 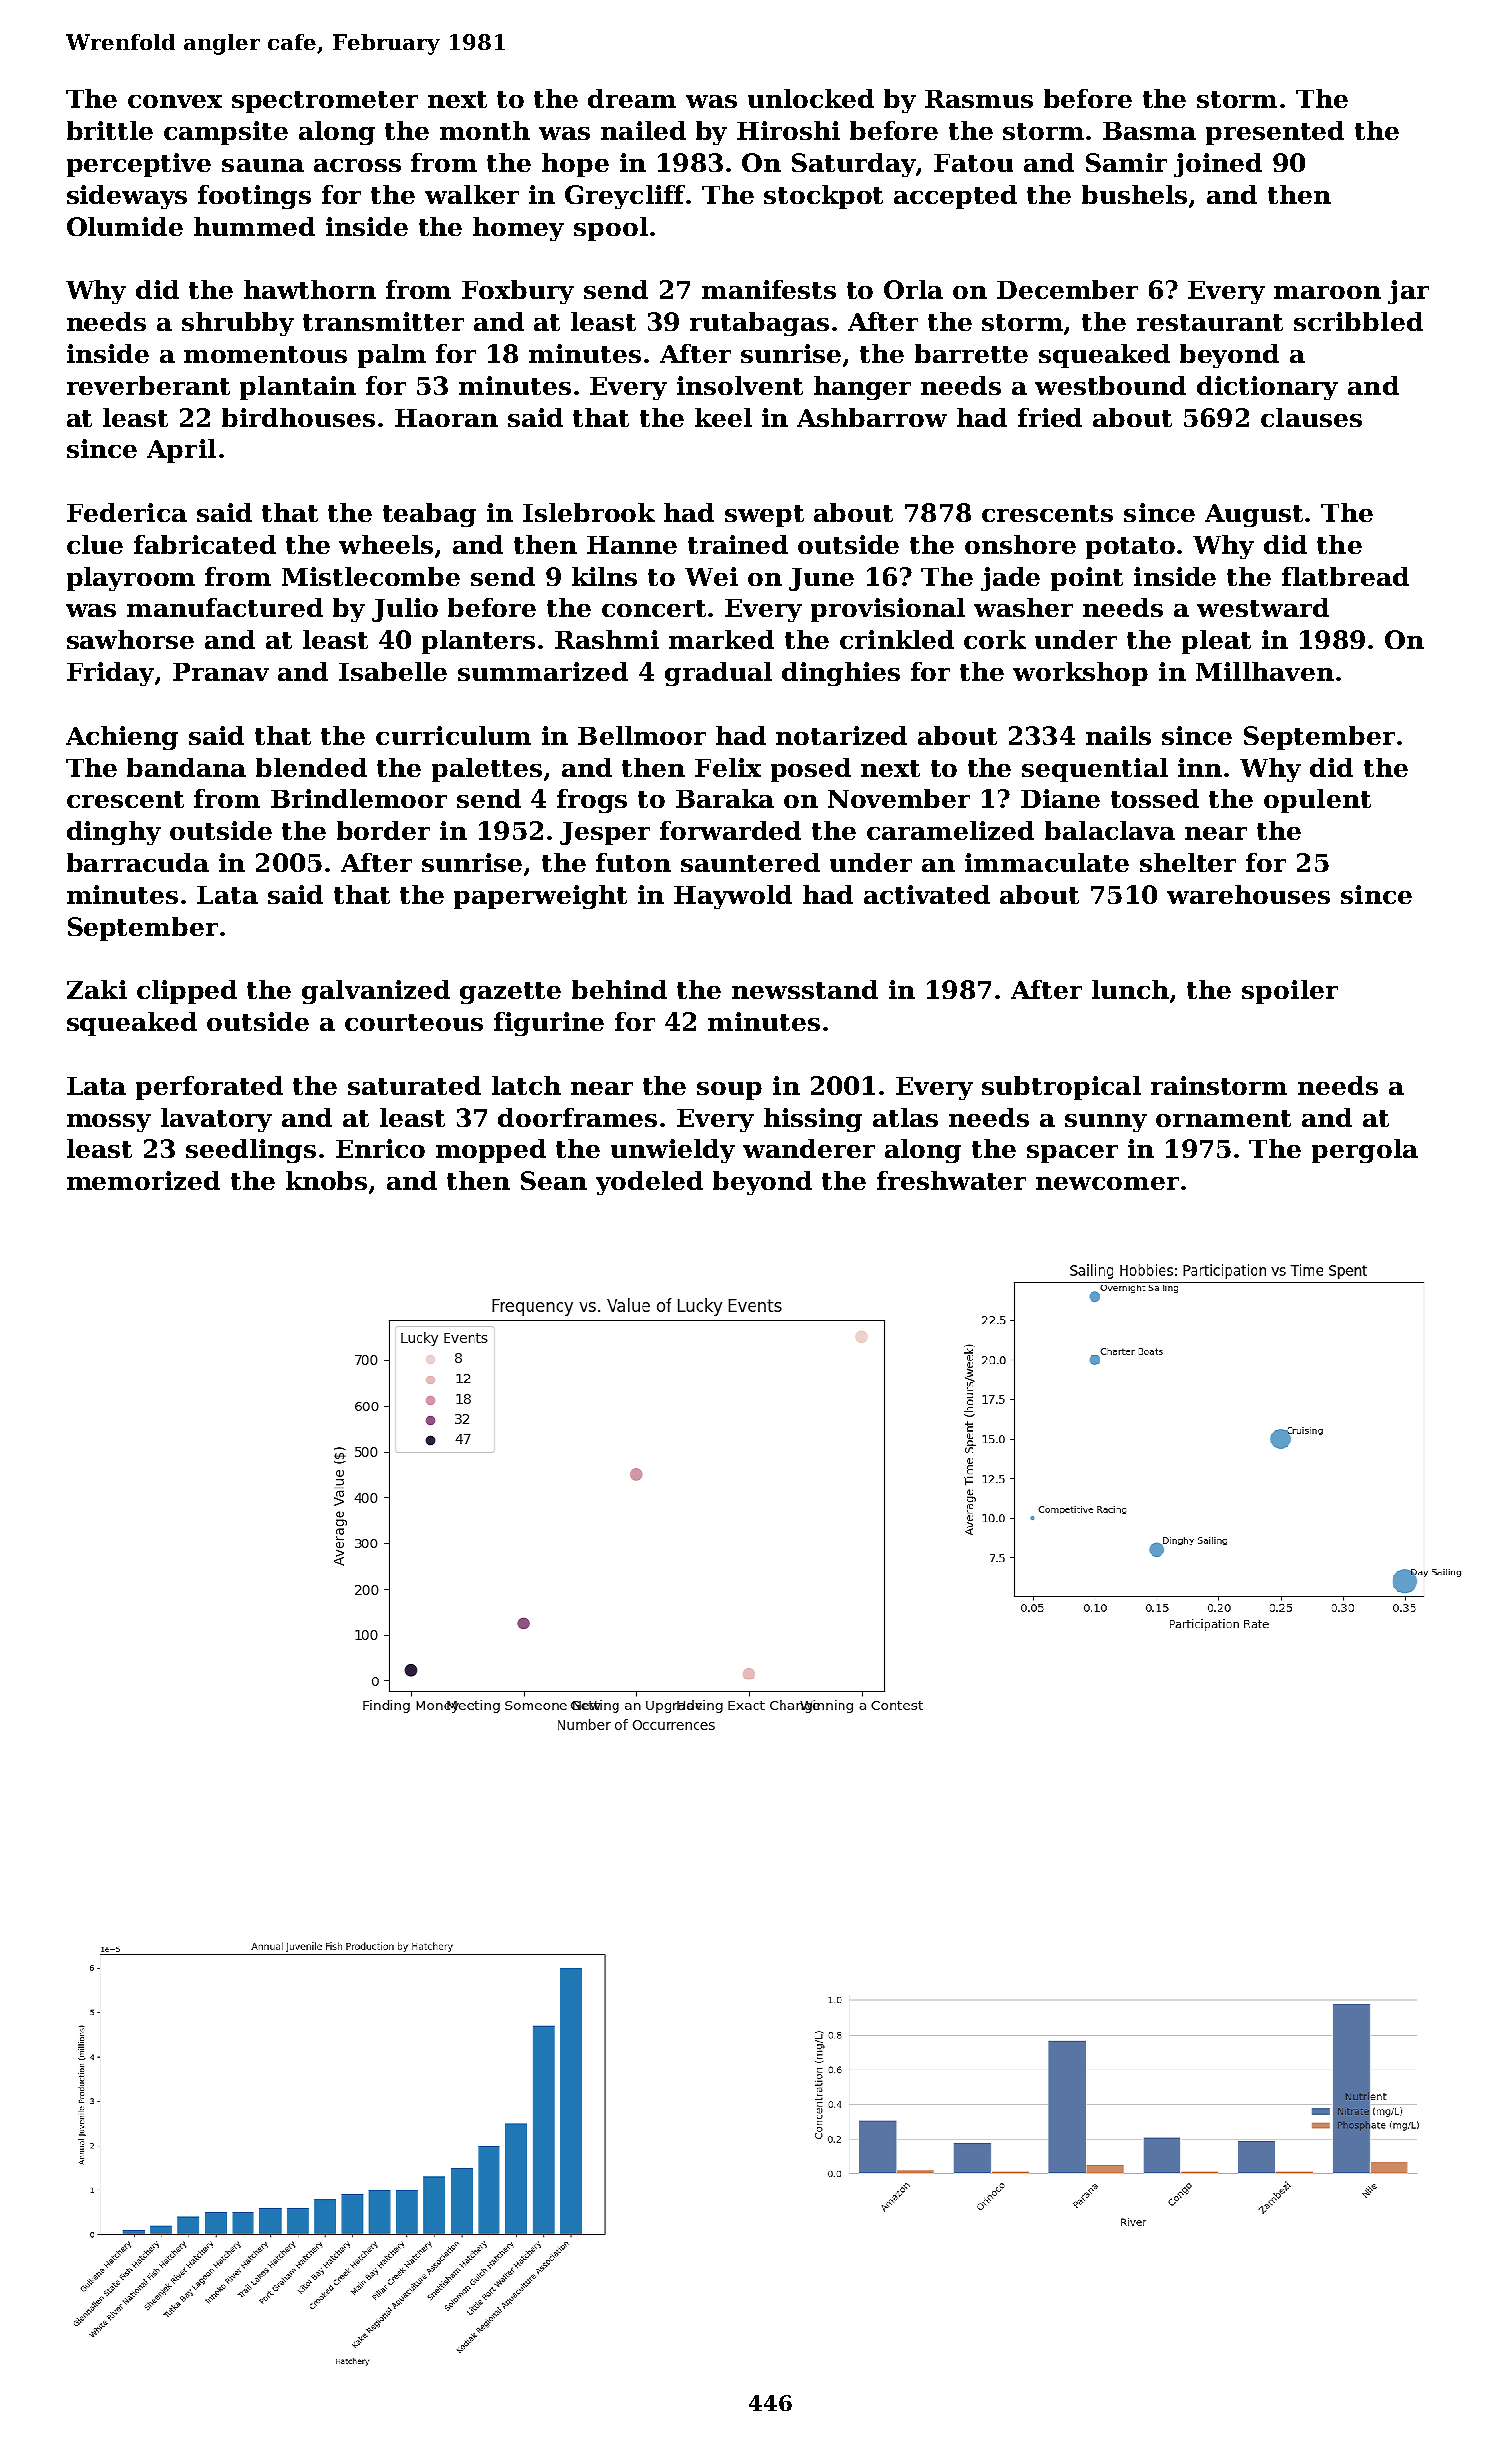 What do you see at coordinates (841, 735) in the screenshot?
I see `notarized` at bounding box center [841, 735].
